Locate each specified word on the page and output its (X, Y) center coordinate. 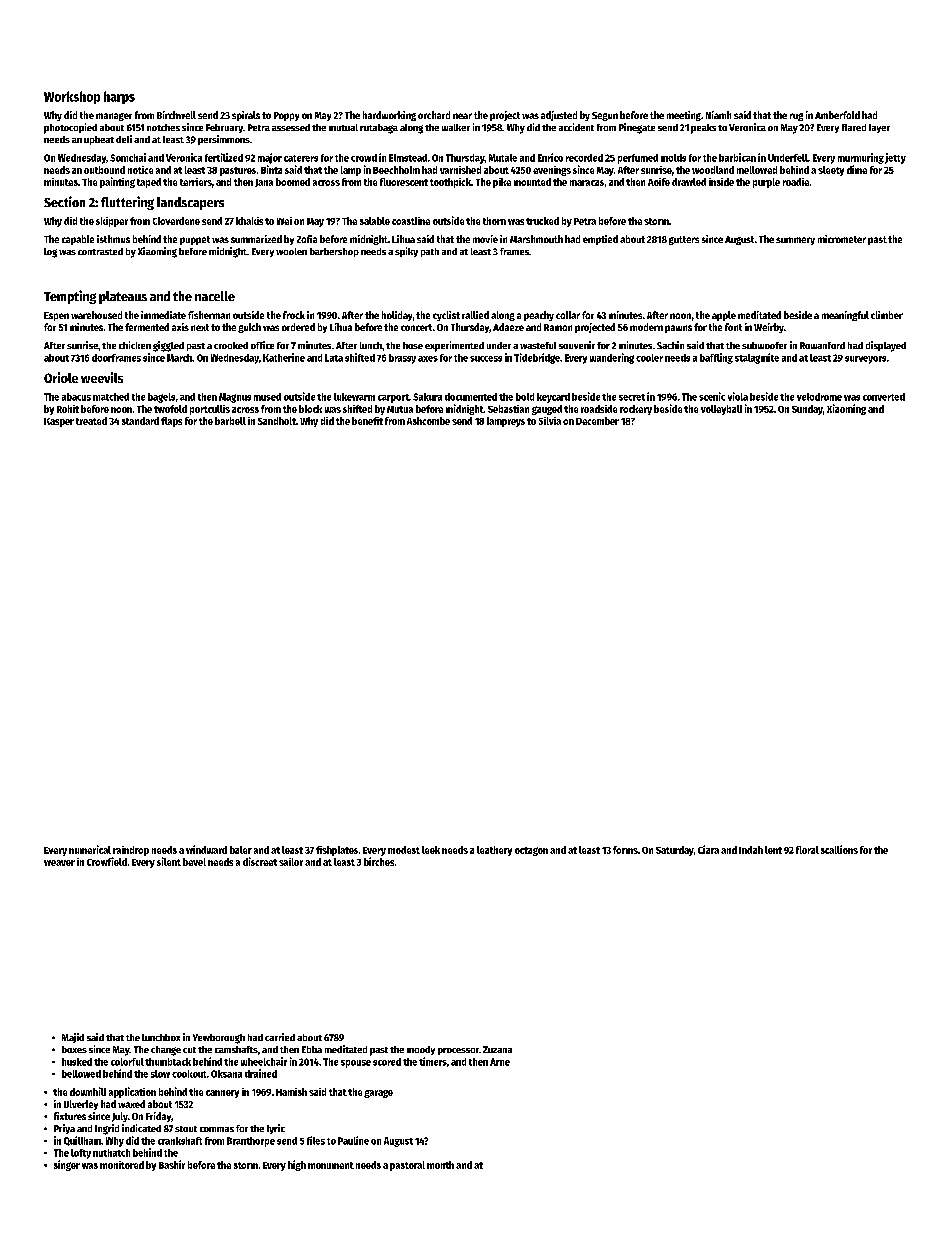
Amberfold (837, 115)
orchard (434, 115)
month (440, 1165)
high (297, 1165)
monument (331, 1165)
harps (119, 97)
